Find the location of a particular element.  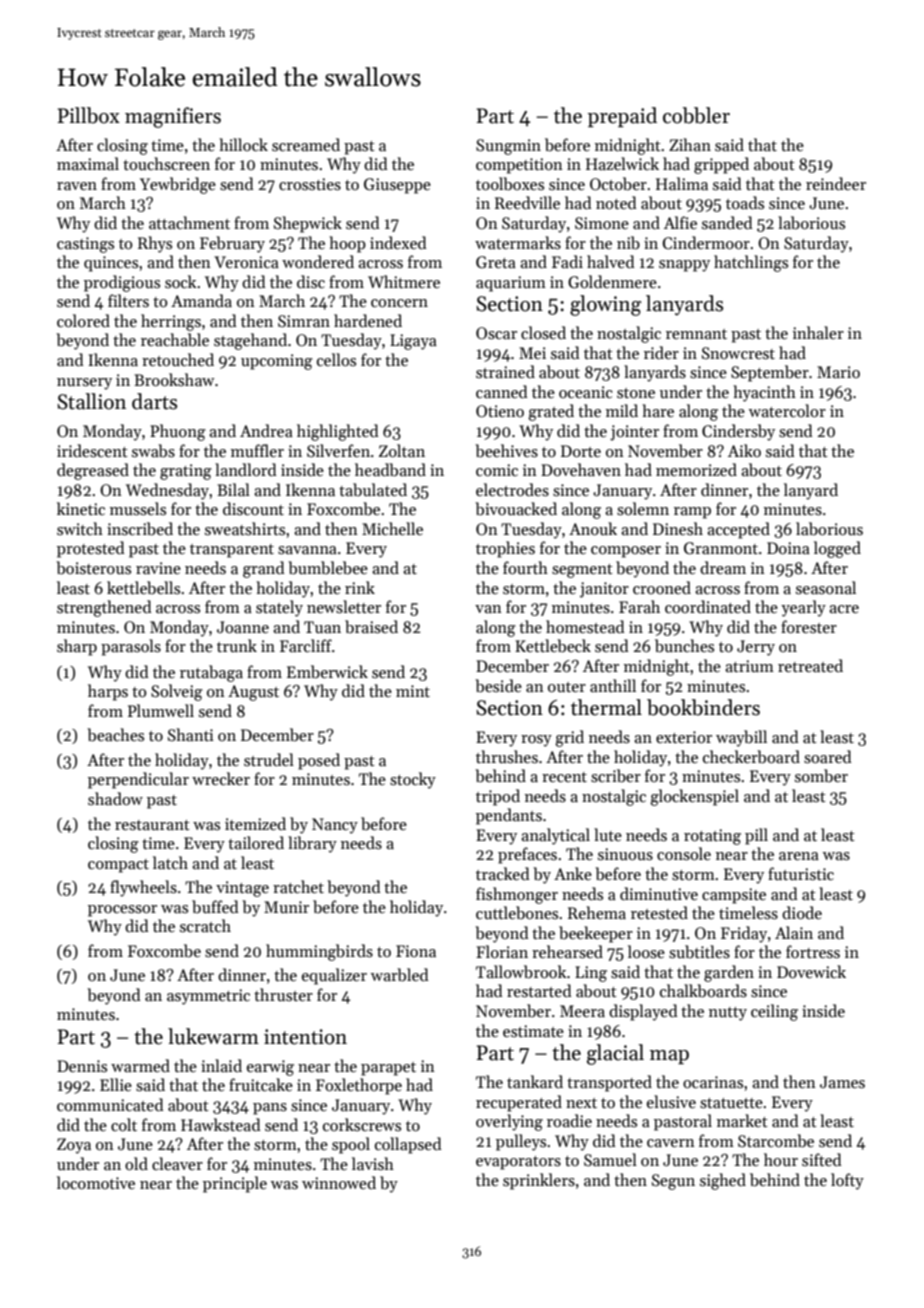

savanna is located at coordinates (307, 550).
